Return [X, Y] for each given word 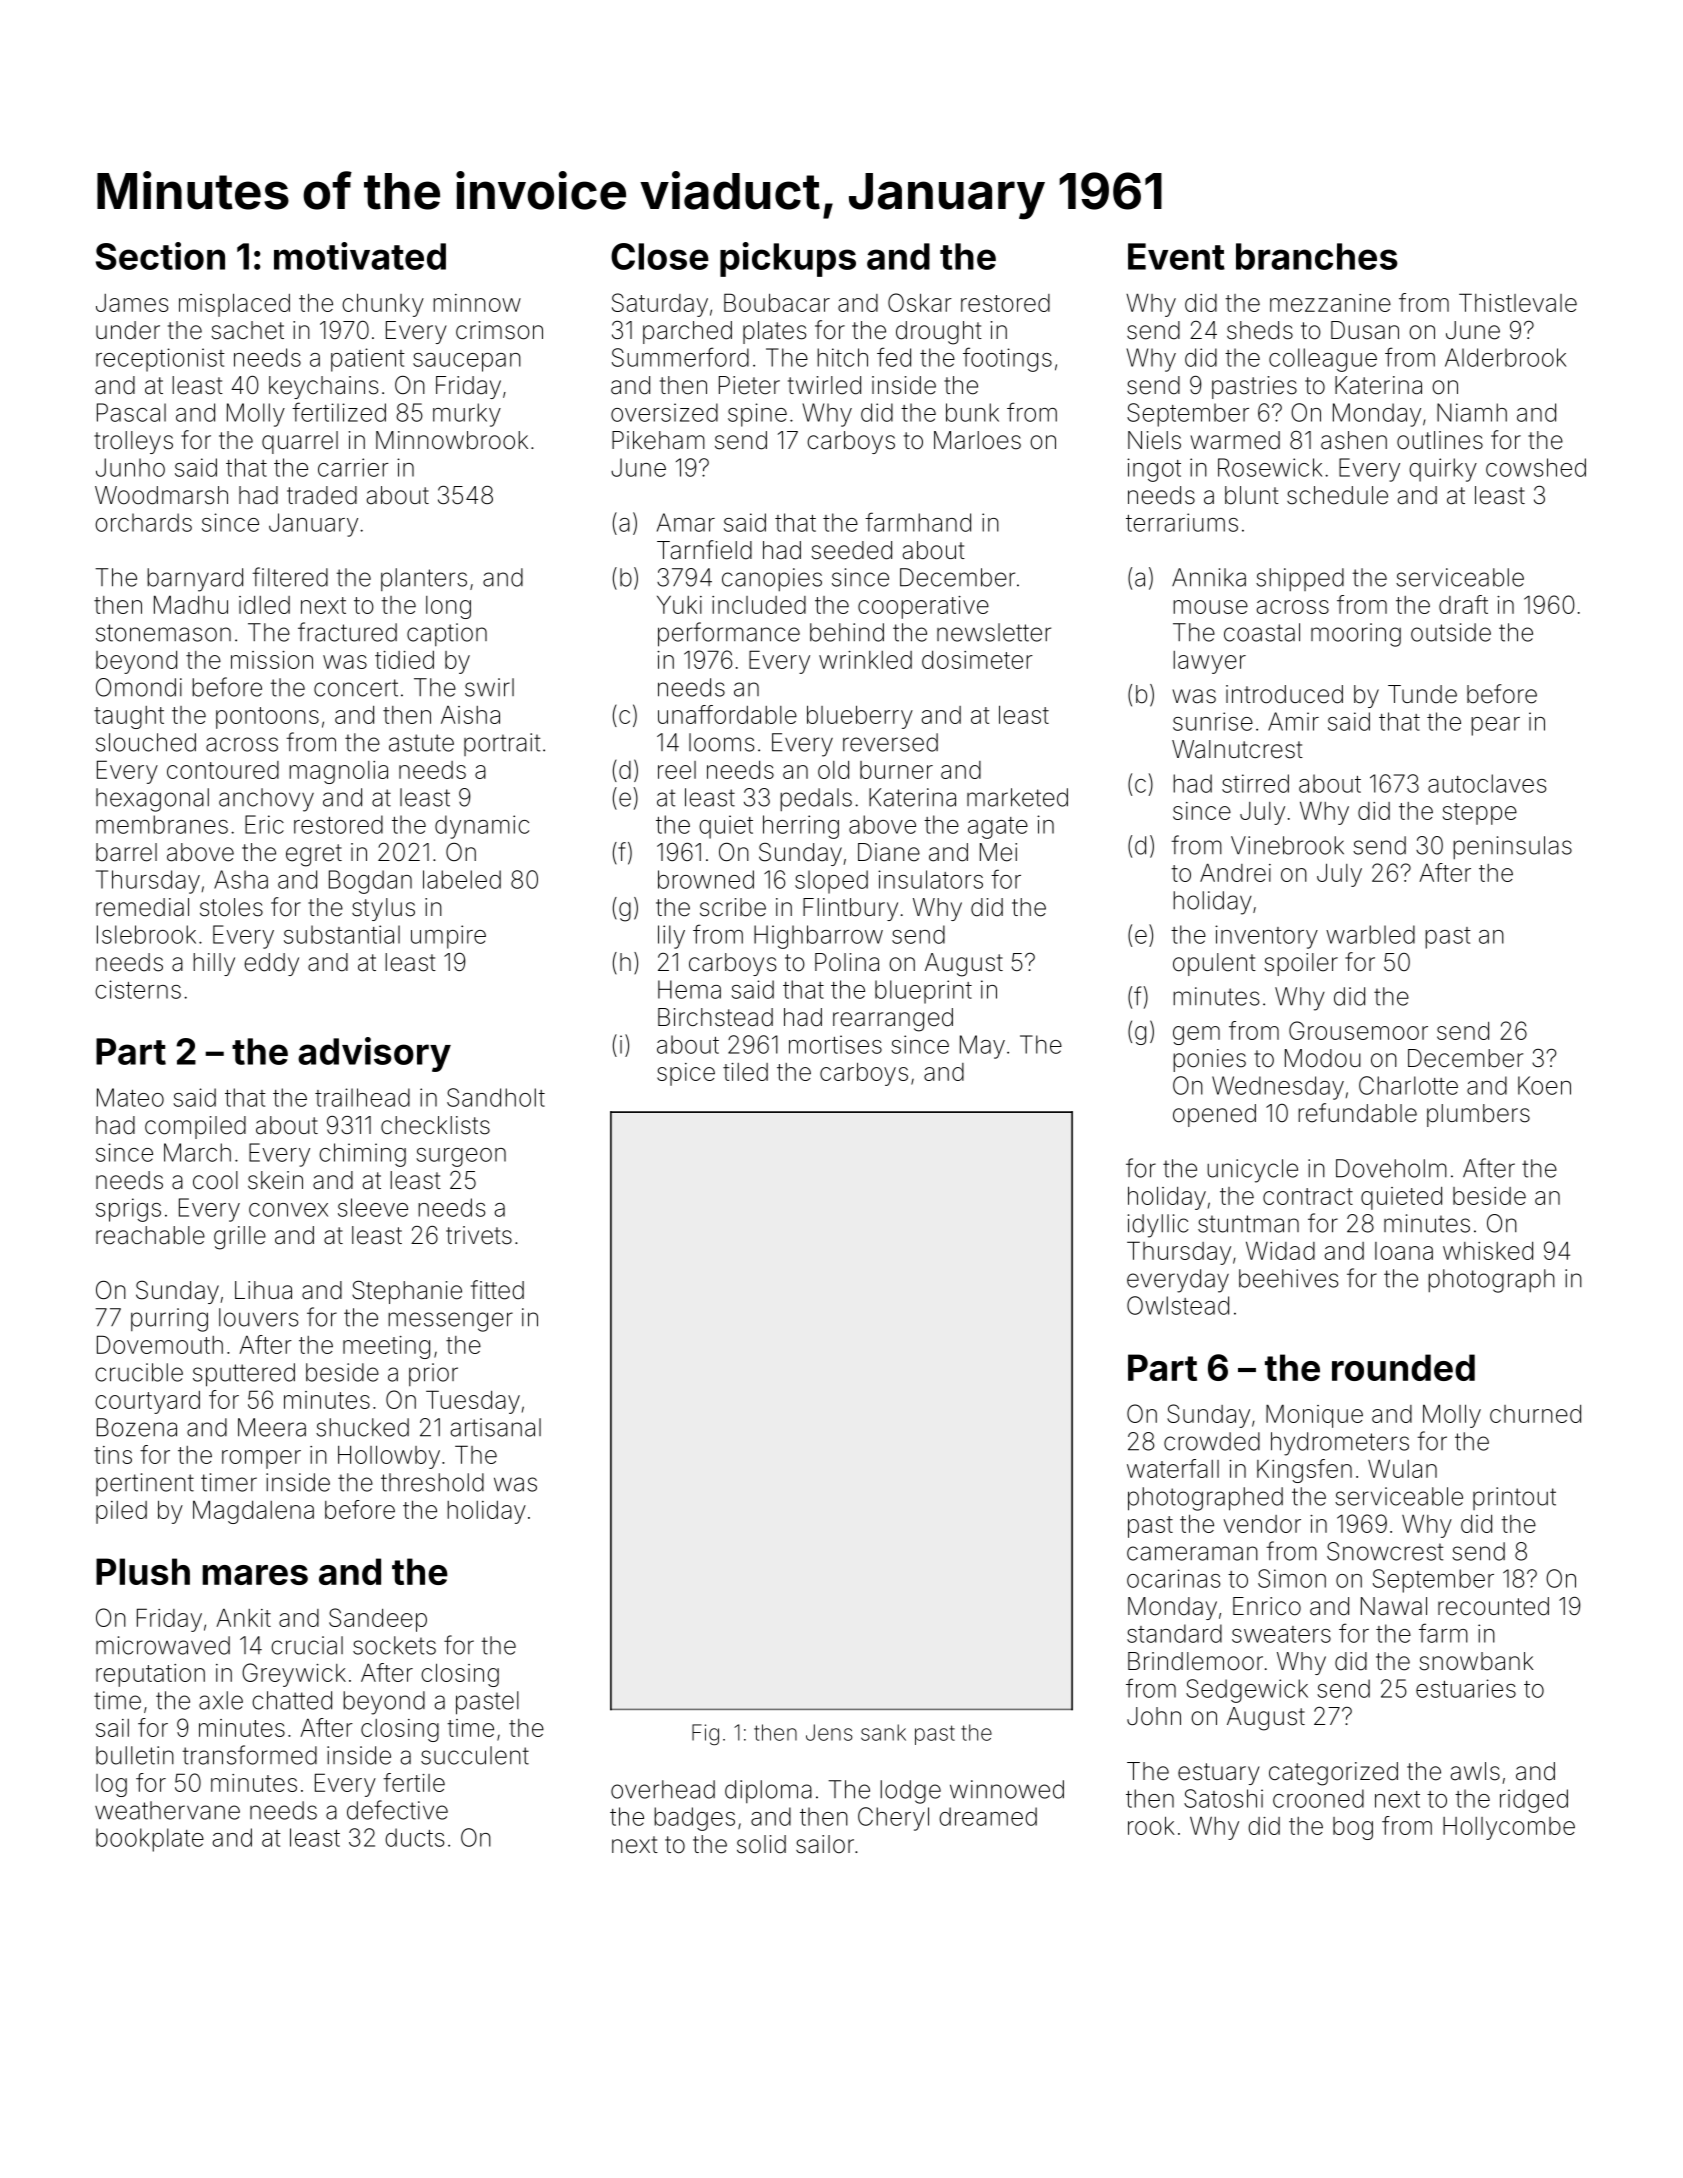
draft [1463, 604]
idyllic [1158, 1226]
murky [467, 415]
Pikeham [658, 440]
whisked [1488, 1251]
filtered [290, 577]
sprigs [128, 1210]
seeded [851, 550]
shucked [362, 1427]
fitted [497, 1290]
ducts [414, 1837]
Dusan [1365, 330]
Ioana [1404, 1251]
